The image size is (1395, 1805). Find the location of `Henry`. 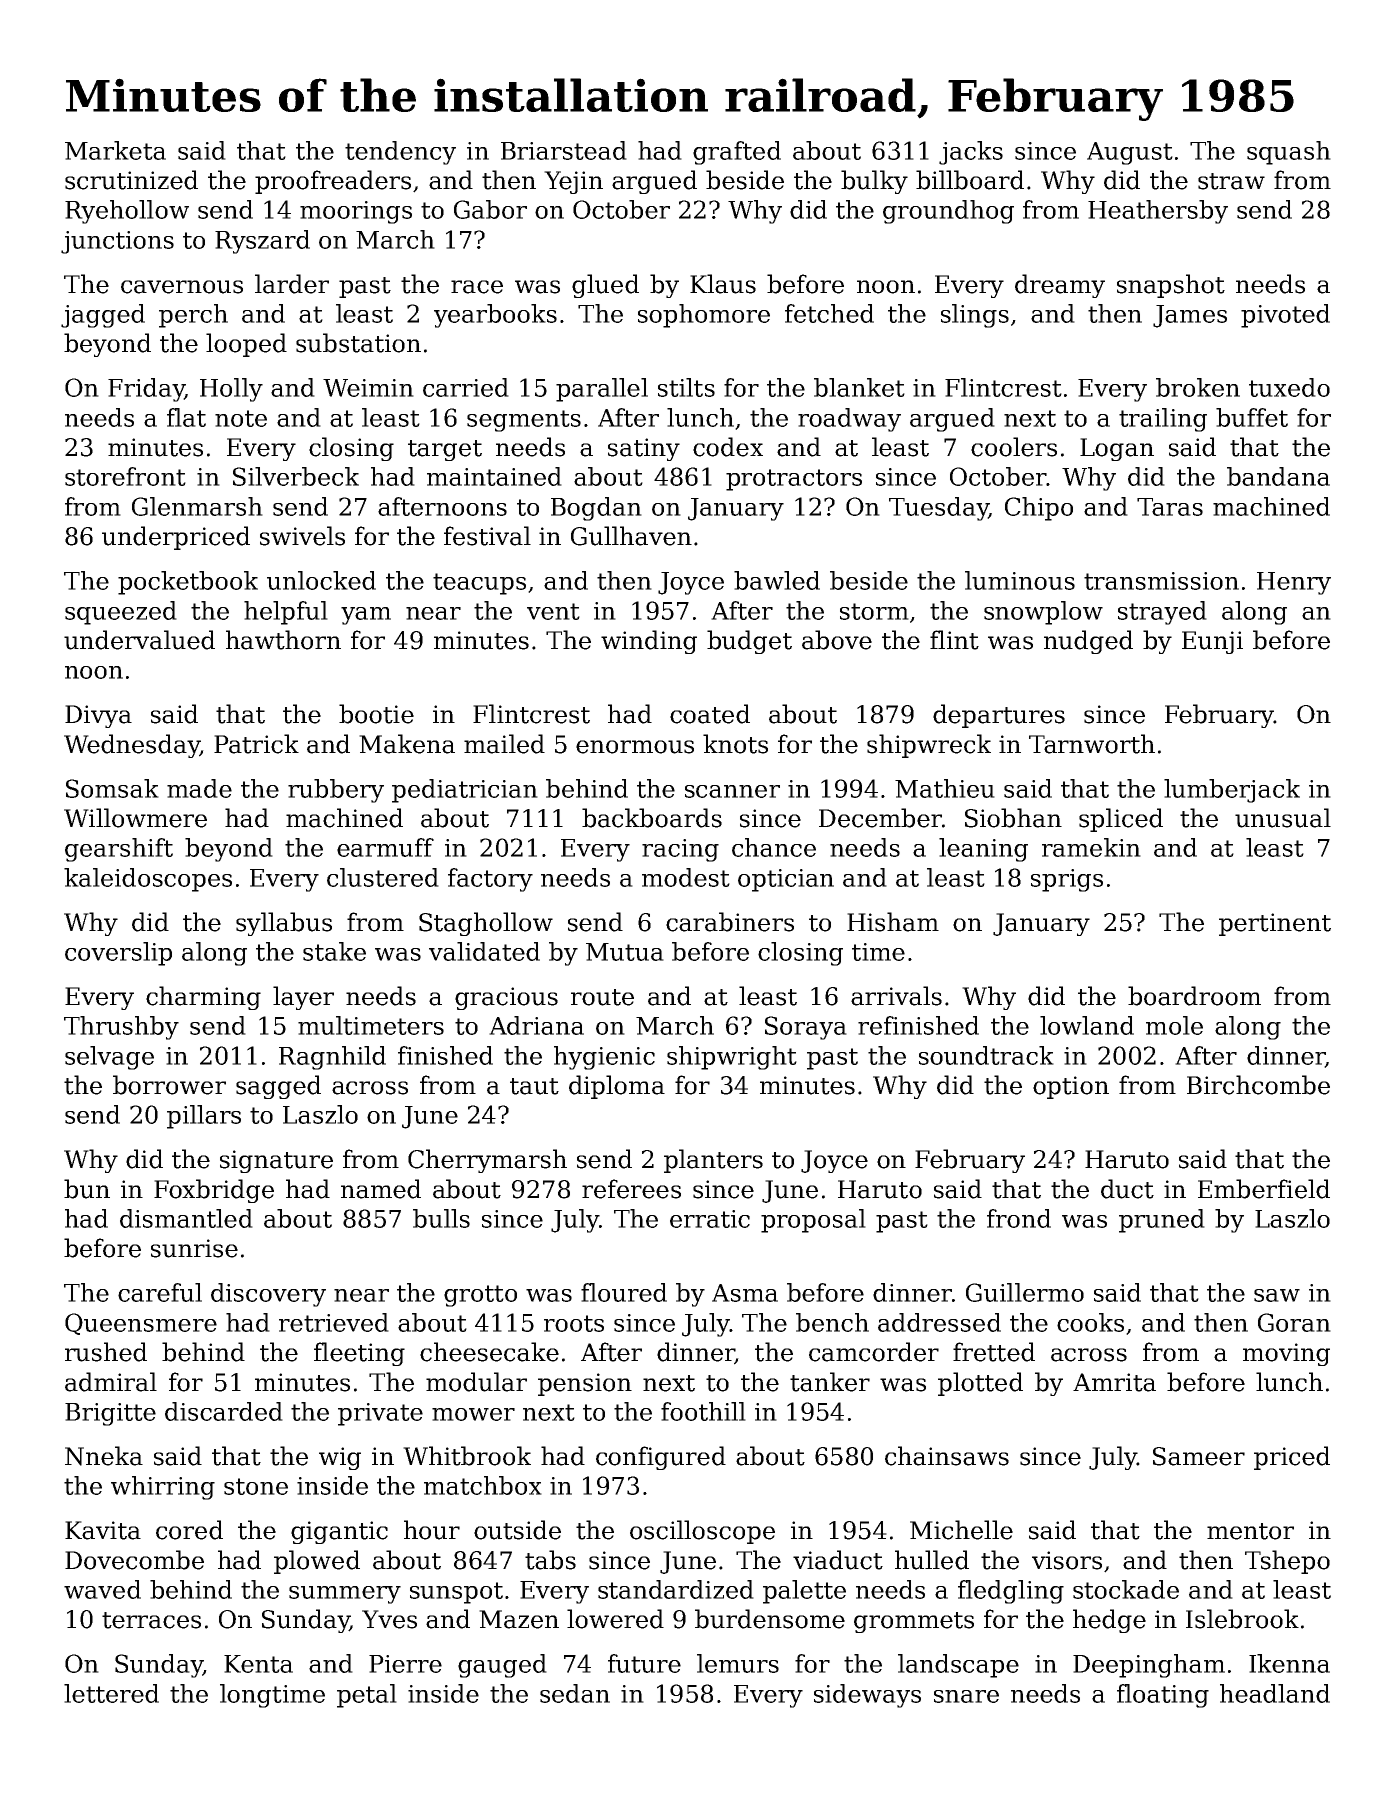

Henry is located at coordinates (1294, 583).
